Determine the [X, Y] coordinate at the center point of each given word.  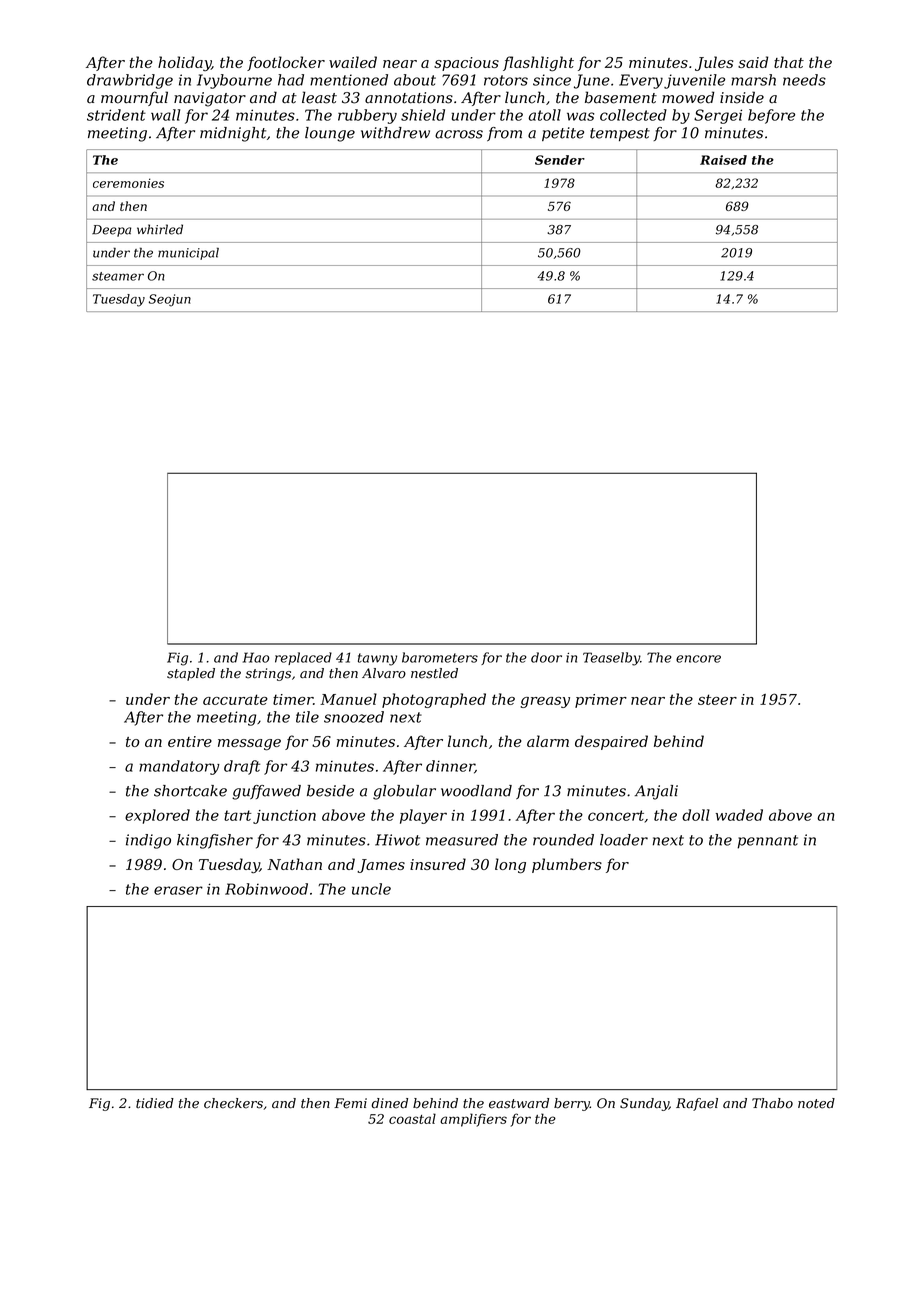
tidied [155, 1103]
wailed [353, 62]
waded [739, 815]
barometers [440, 657]
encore [698, 659]
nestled [434, 673]
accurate [235, 699]
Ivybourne [234, 81]
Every [641, 81]
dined [389, 1103]
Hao [256, 657]
